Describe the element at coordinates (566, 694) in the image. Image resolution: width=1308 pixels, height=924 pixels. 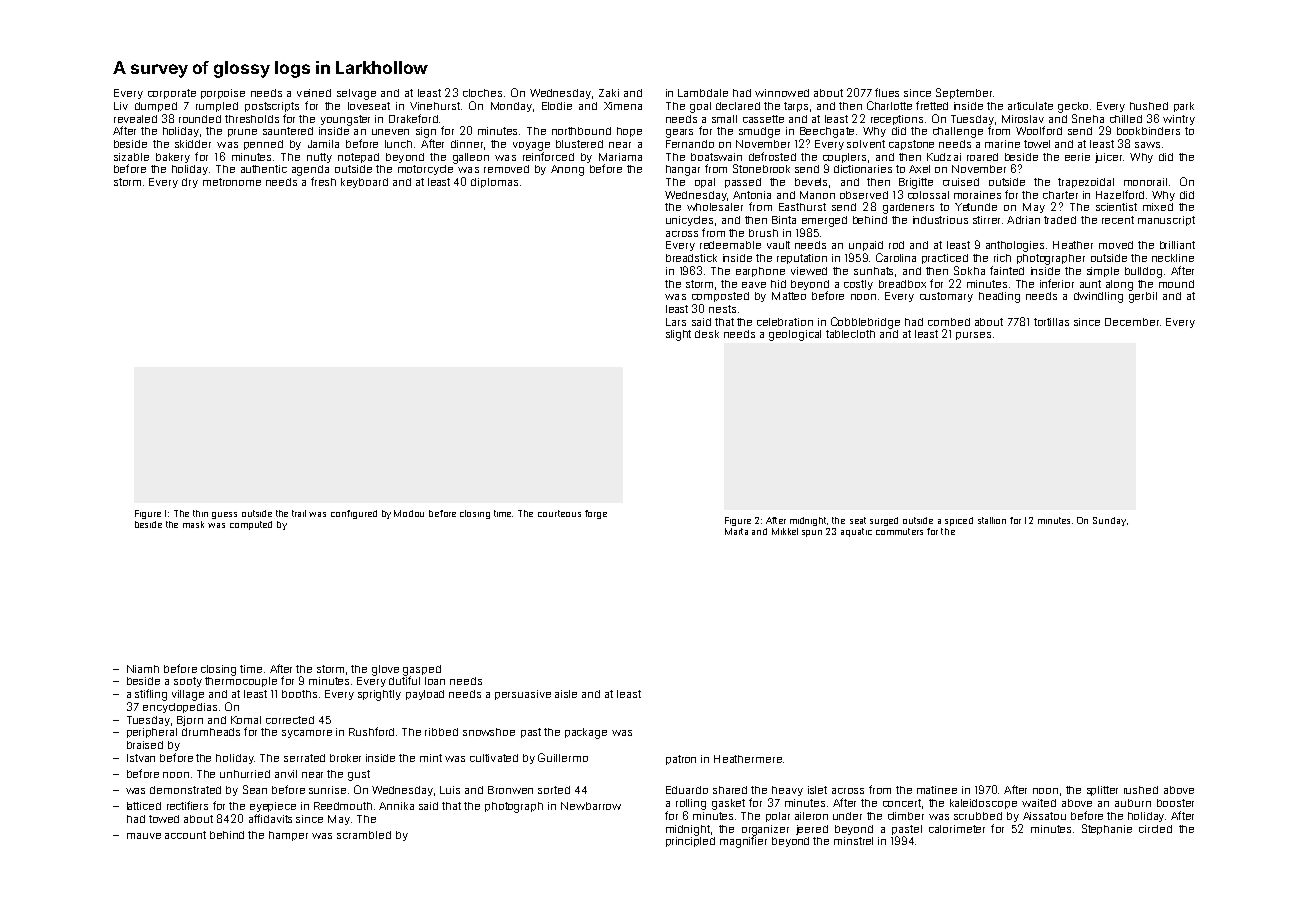
I see `aisle` at that location.
